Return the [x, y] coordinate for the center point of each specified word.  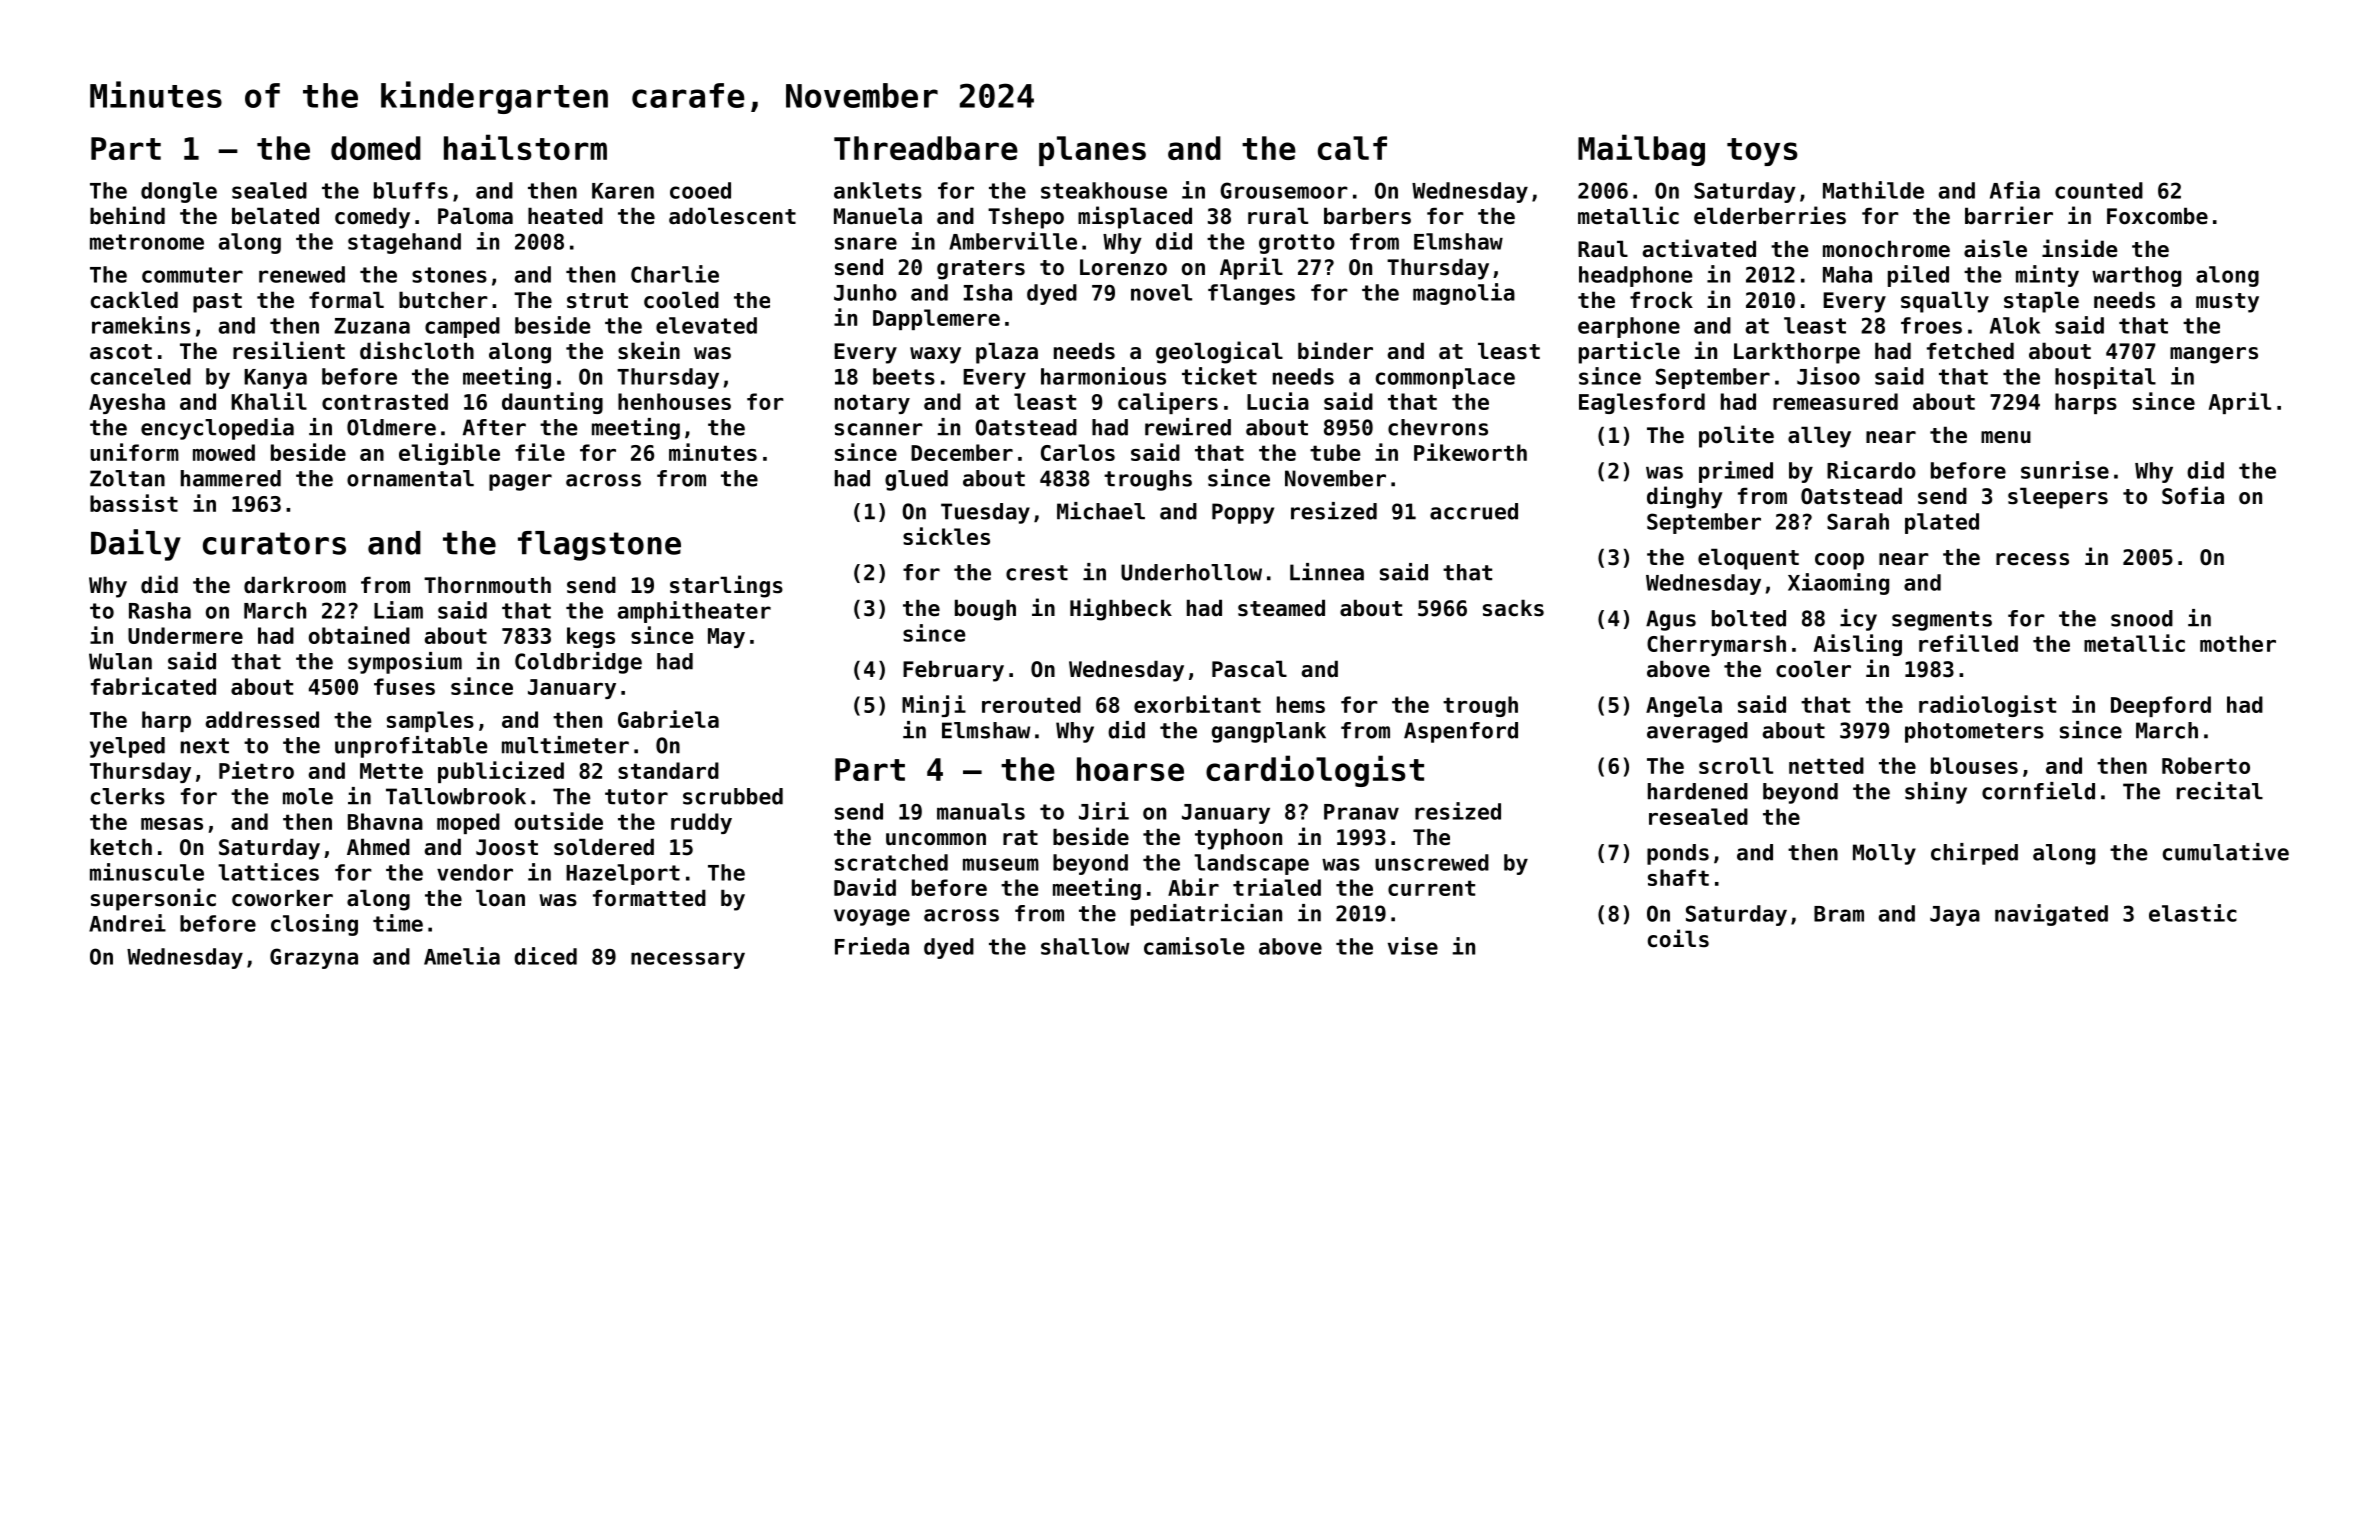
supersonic [153, 899]
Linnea [1327, 572]
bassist [134, 503]
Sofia [2193, 495]
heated [565, 216]
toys [1762, 152]
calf [1352, 148]
